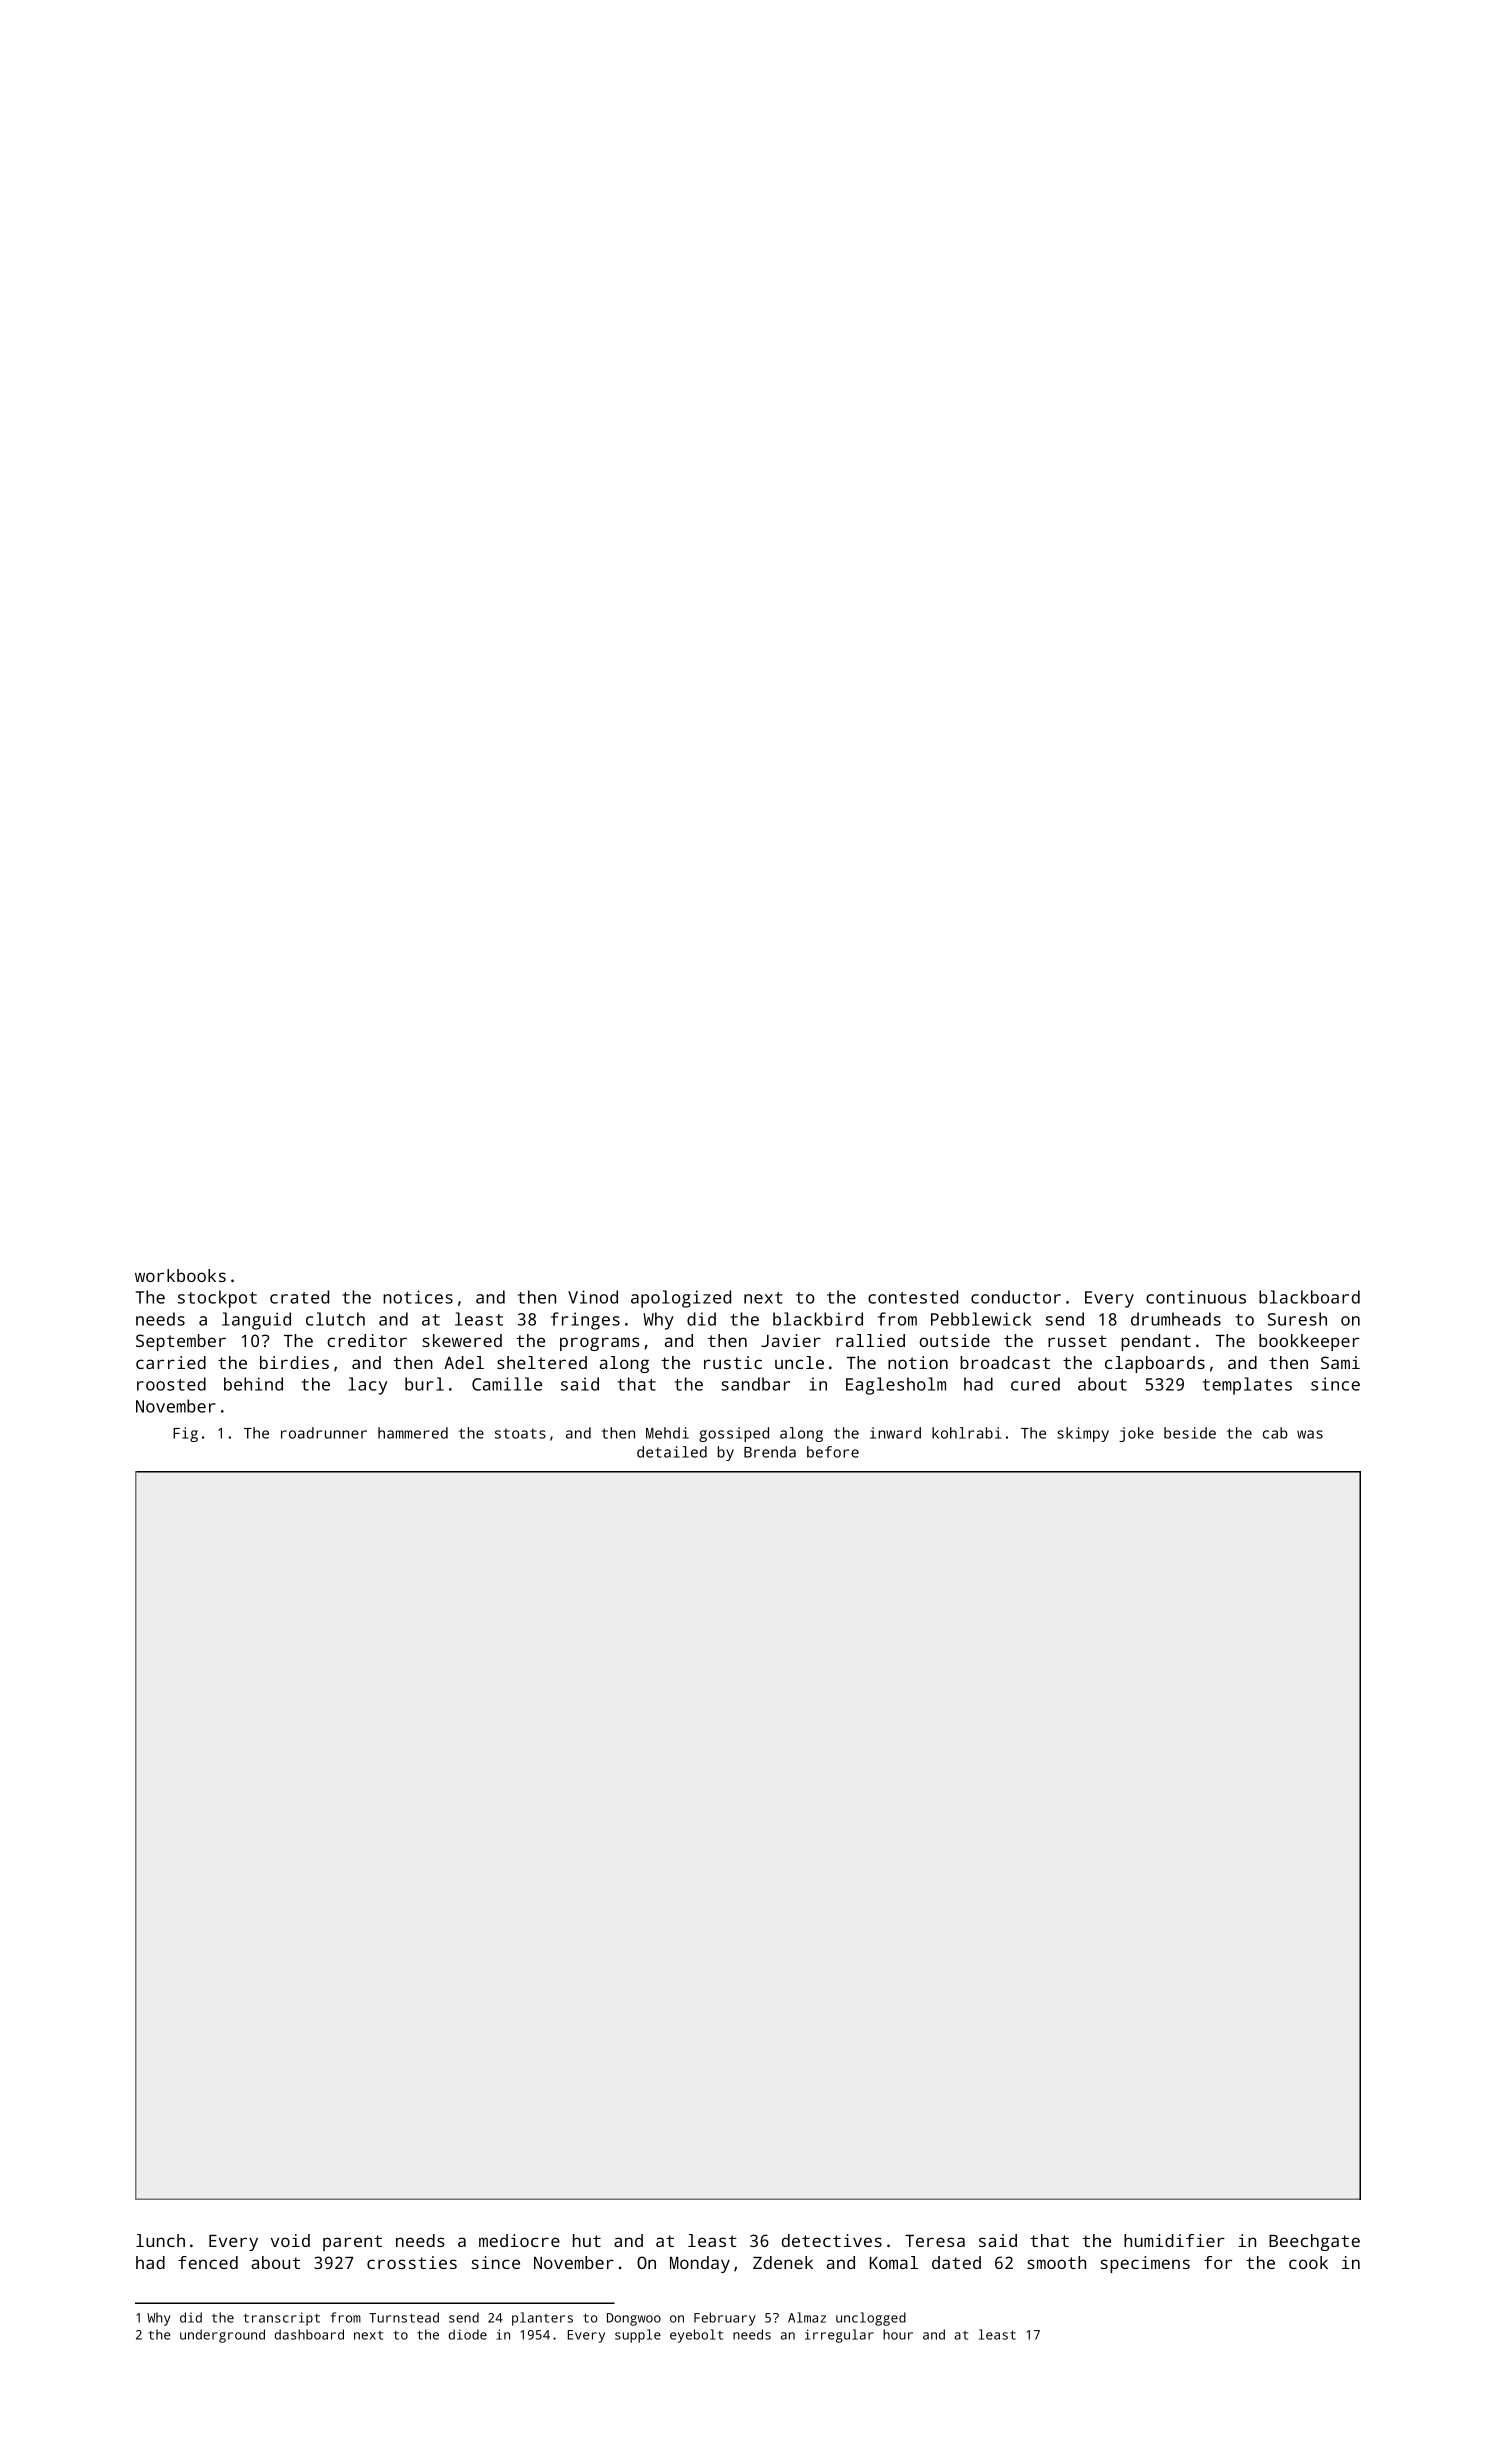 The image size is (1496, 2464). What do you see at coordinates (672, 1452) in the page?
I see `detailed` at bounding box center [672, 1452].
